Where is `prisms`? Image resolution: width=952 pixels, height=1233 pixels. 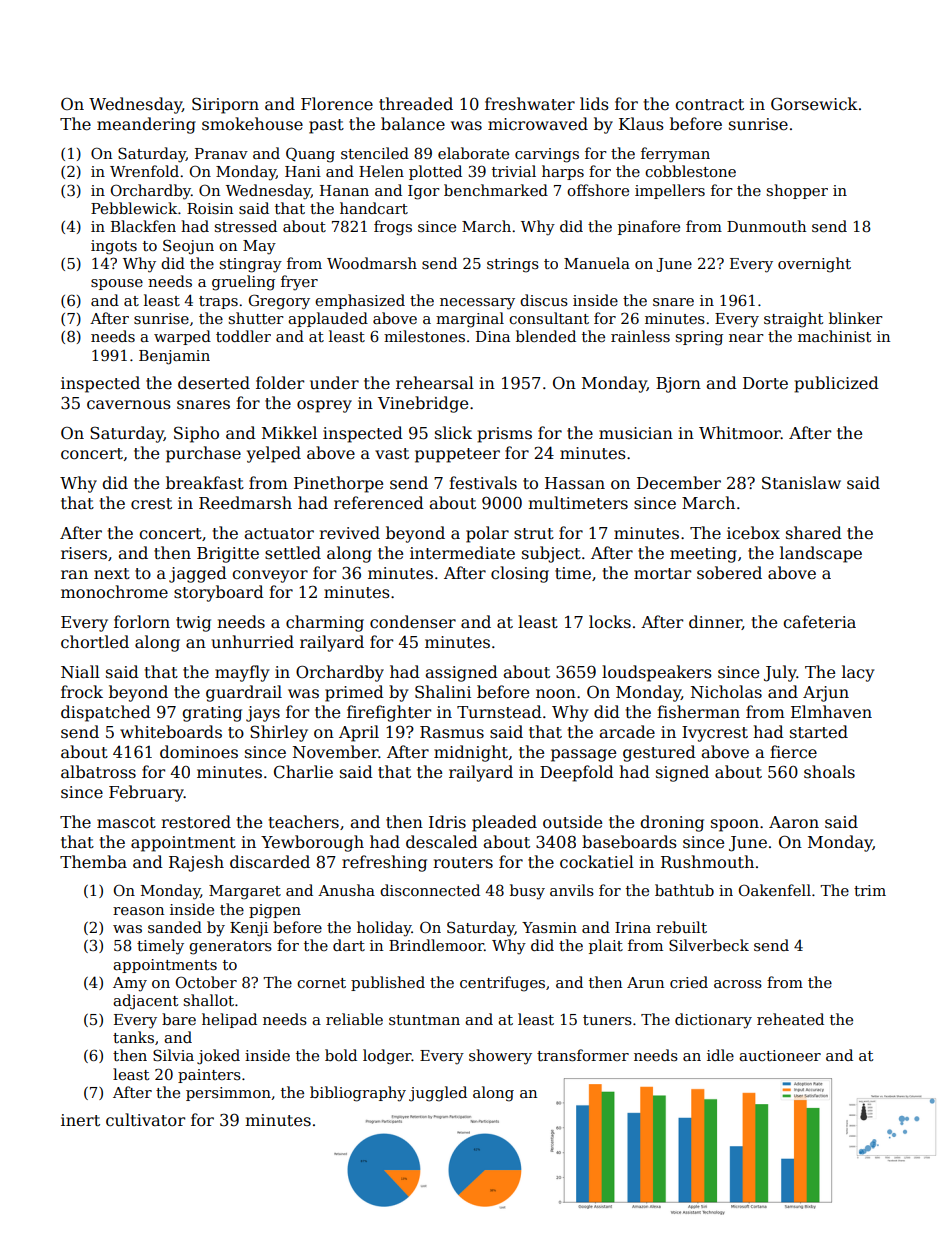 prisms is located at coordinates (504, 435).
